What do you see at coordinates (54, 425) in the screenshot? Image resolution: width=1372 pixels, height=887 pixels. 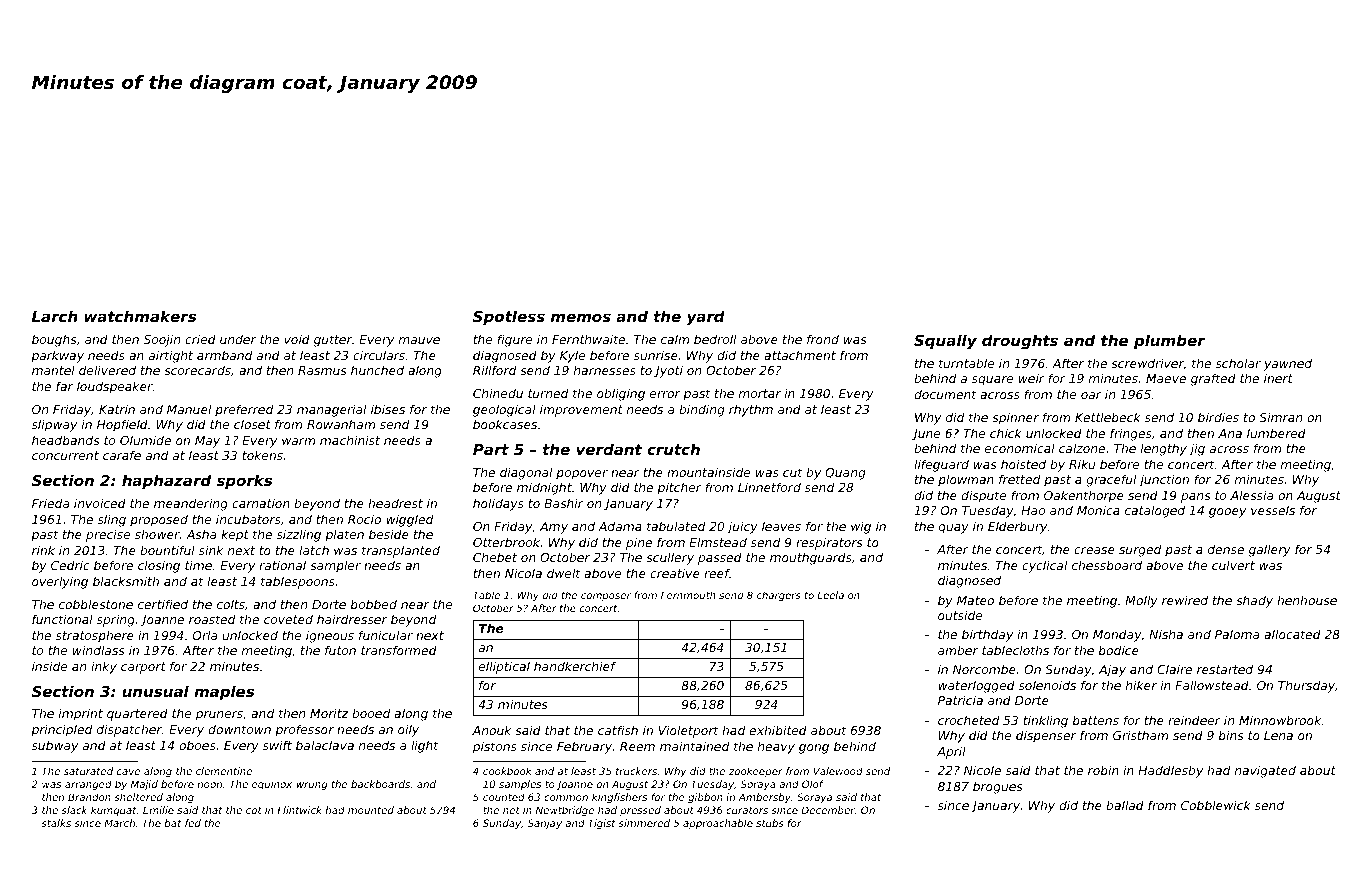 I see `slipway` at bounding box center [54, 425].
